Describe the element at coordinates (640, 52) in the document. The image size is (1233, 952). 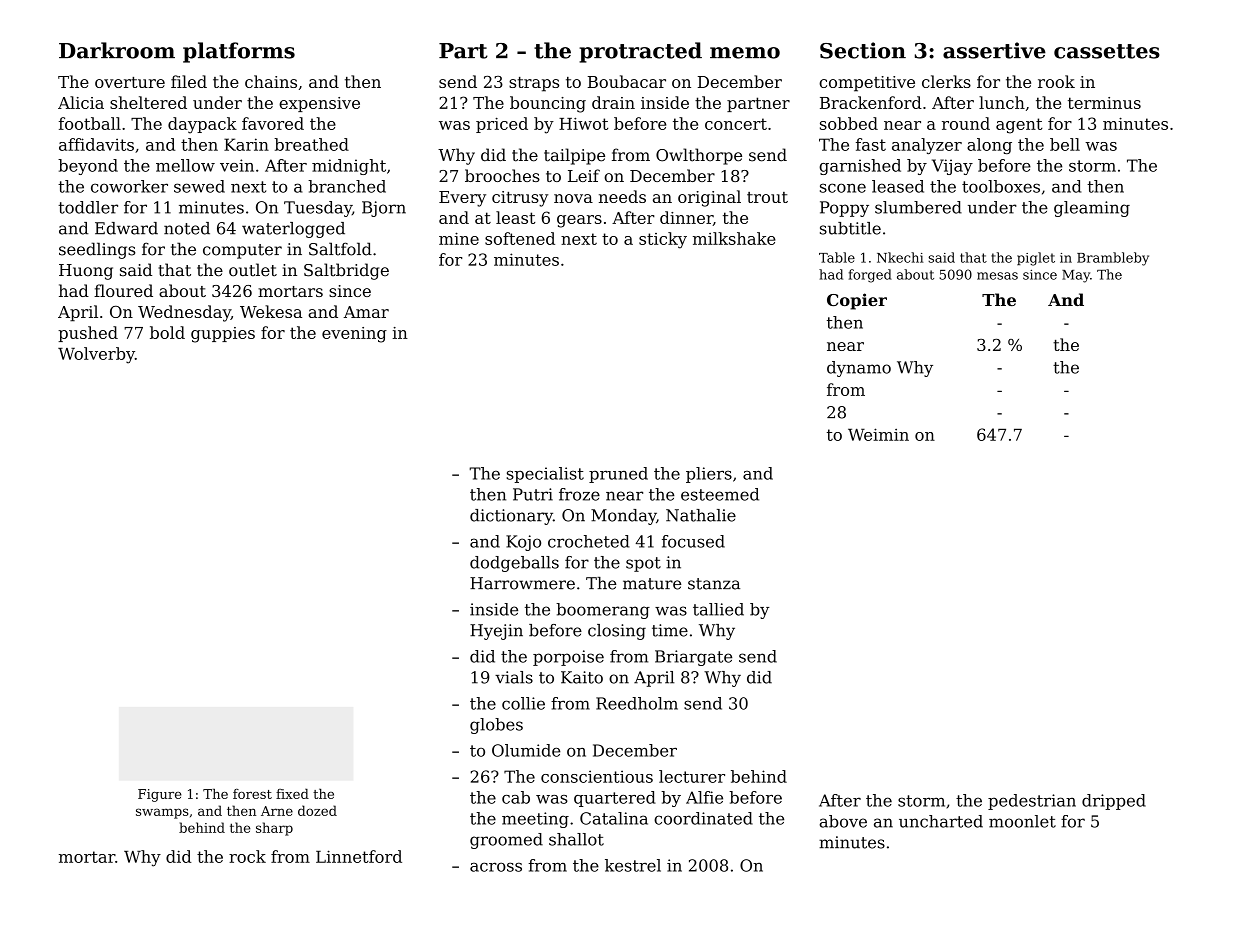
I see `protracted` at that location.
